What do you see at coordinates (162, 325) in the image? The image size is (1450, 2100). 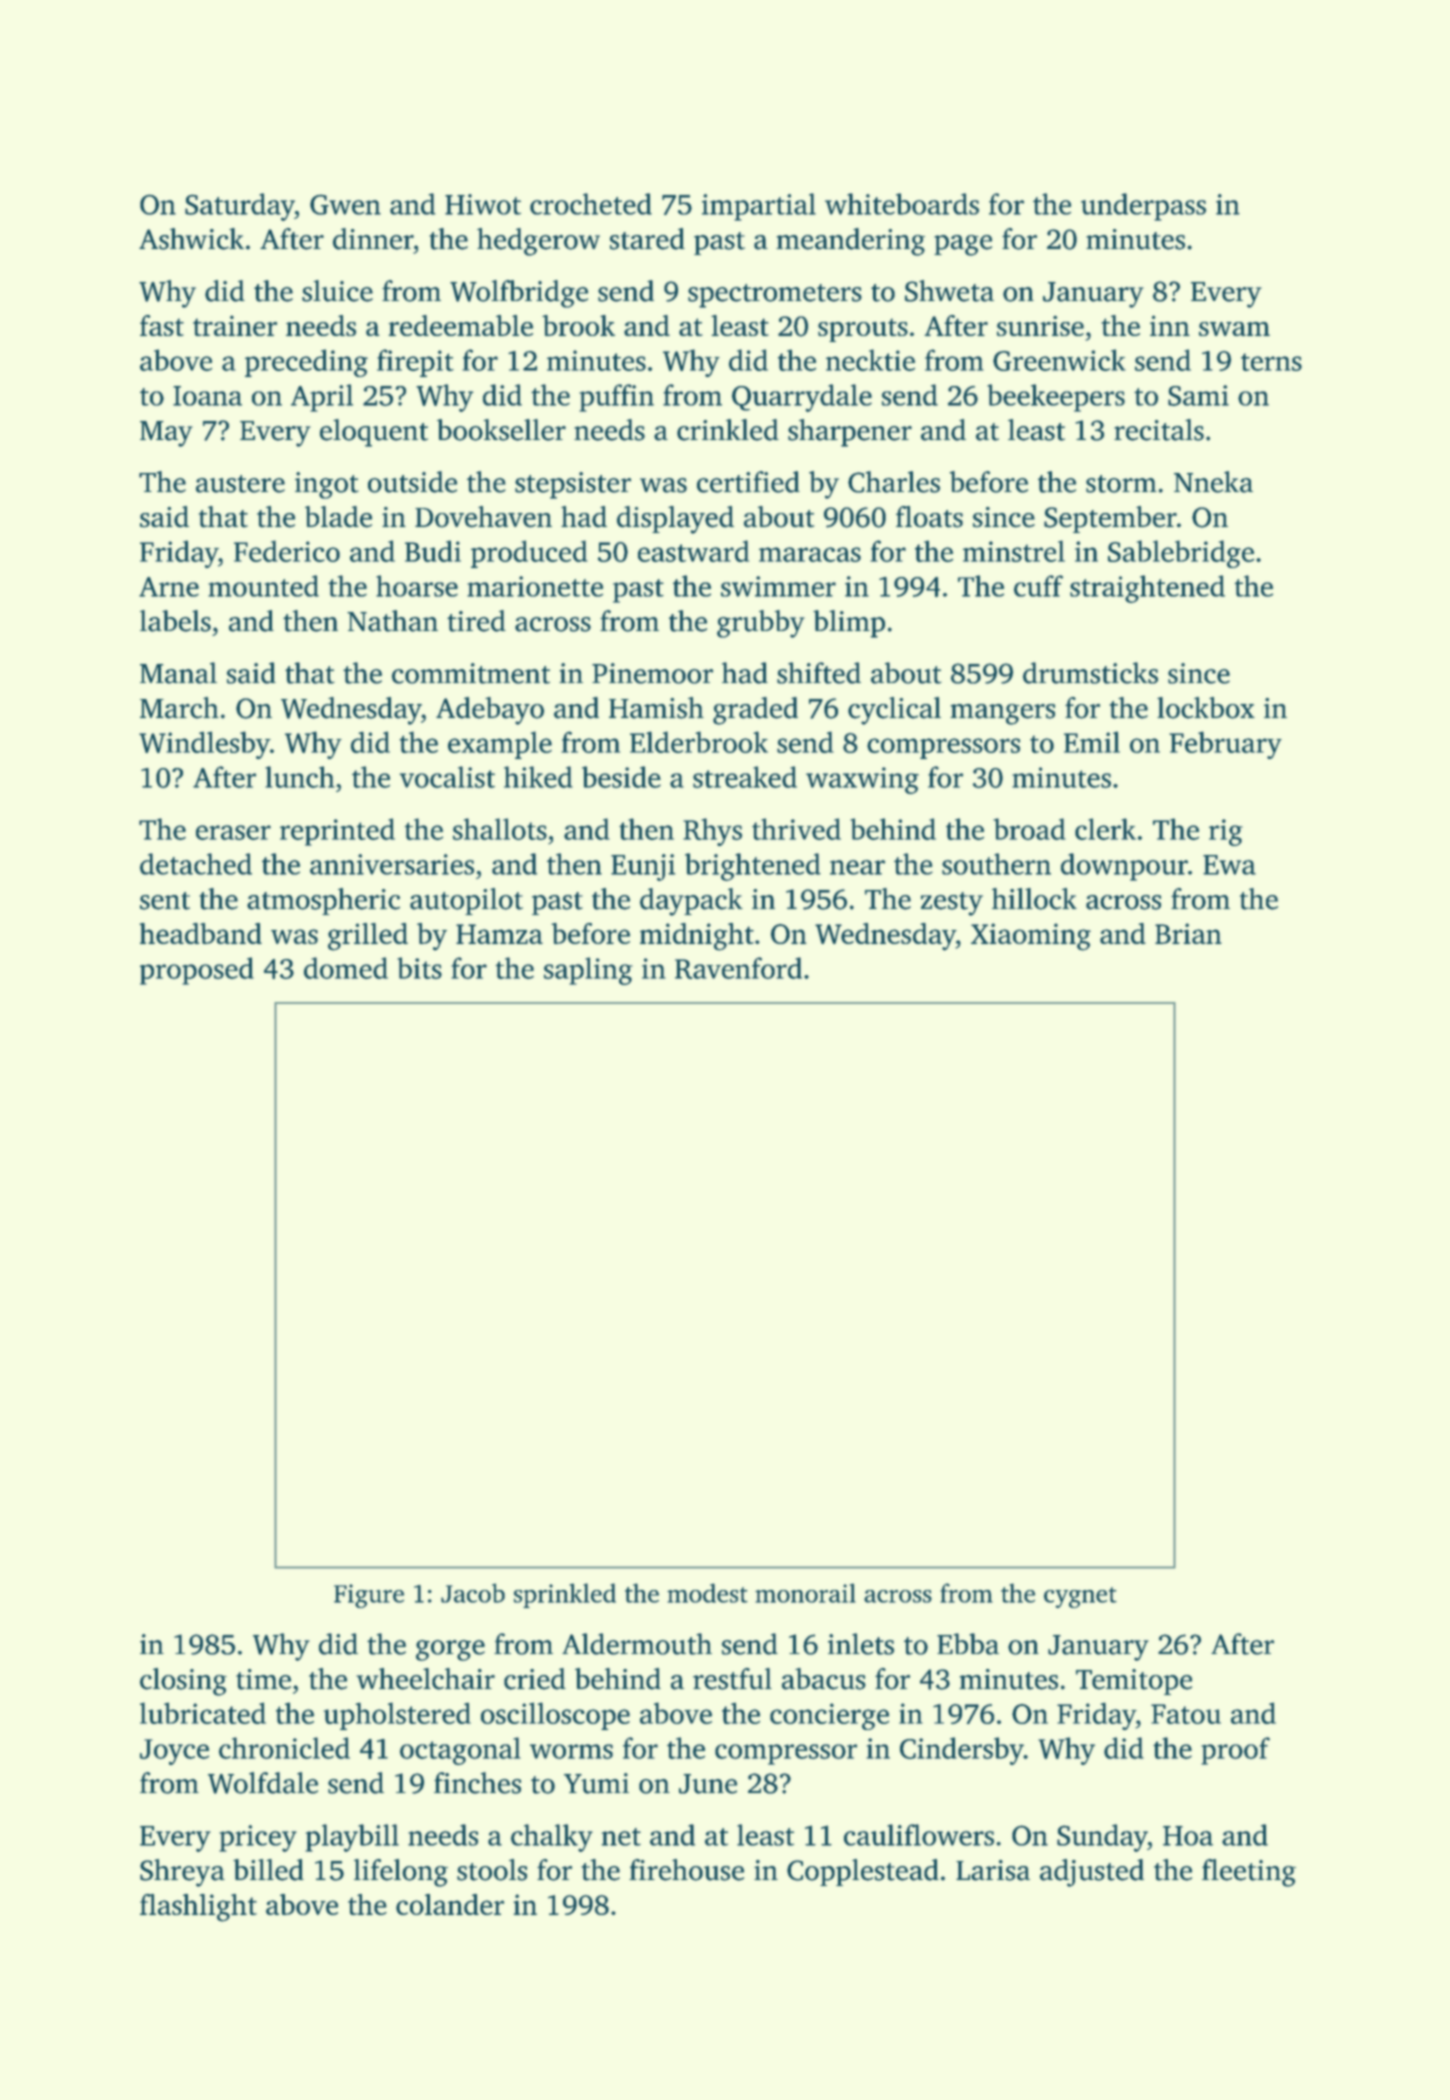 I see `fast` at bounding box center [162, 325].
